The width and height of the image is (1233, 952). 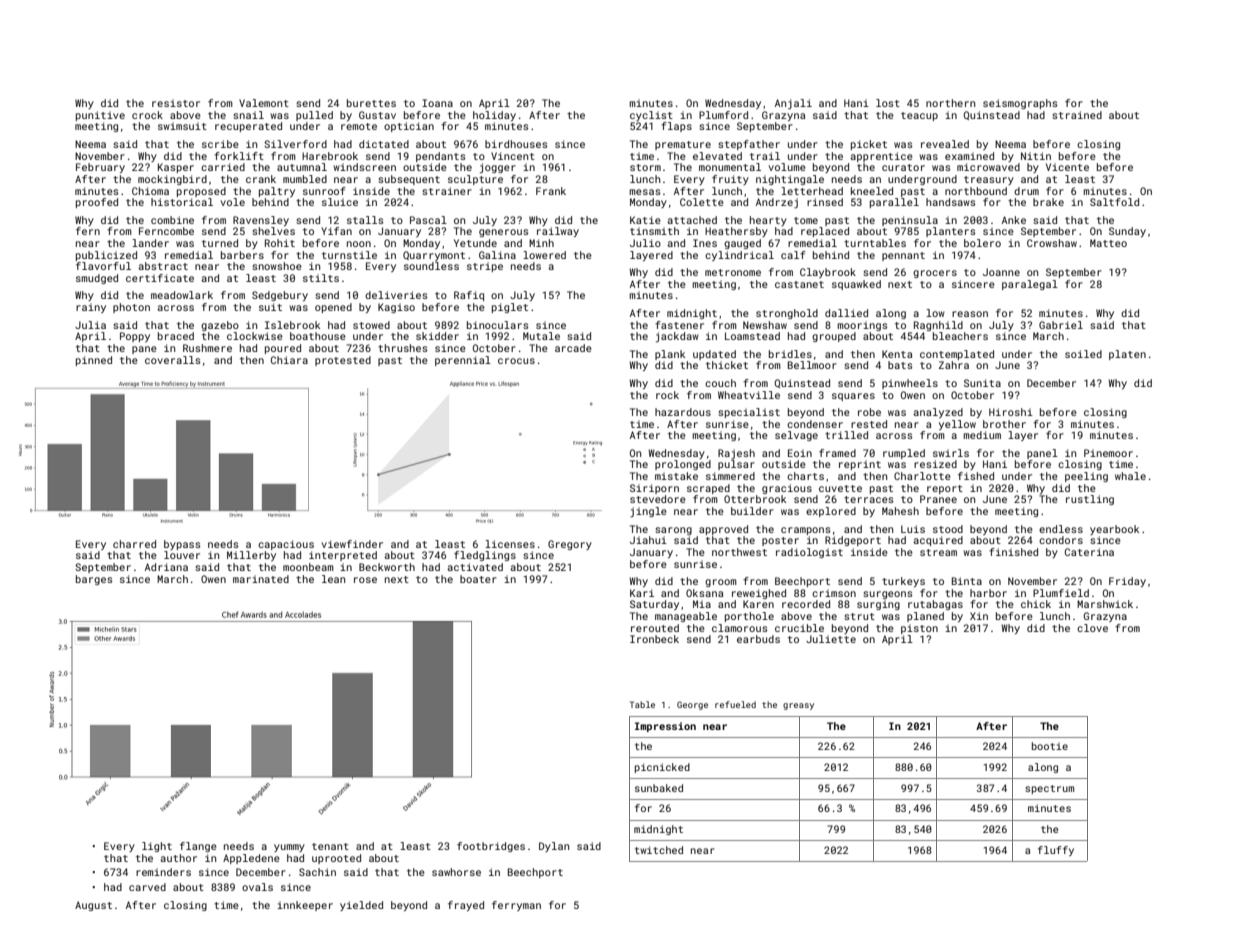 What do you see at coordinates (642, 593) in the image?
I see `Kari` at bounding box center [642, 593].
